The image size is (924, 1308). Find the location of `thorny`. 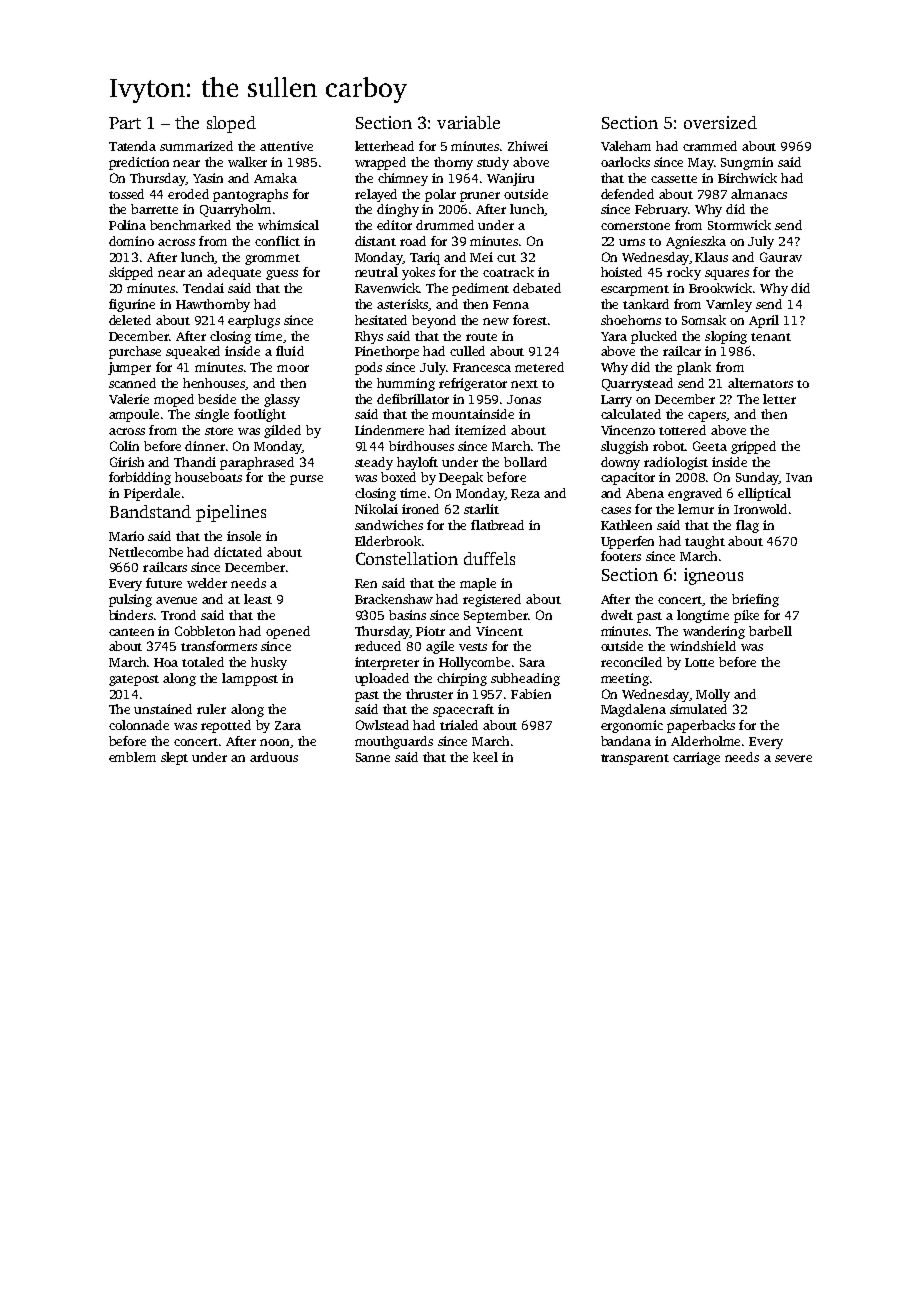

thorny is located at coordinates (453, 163).
